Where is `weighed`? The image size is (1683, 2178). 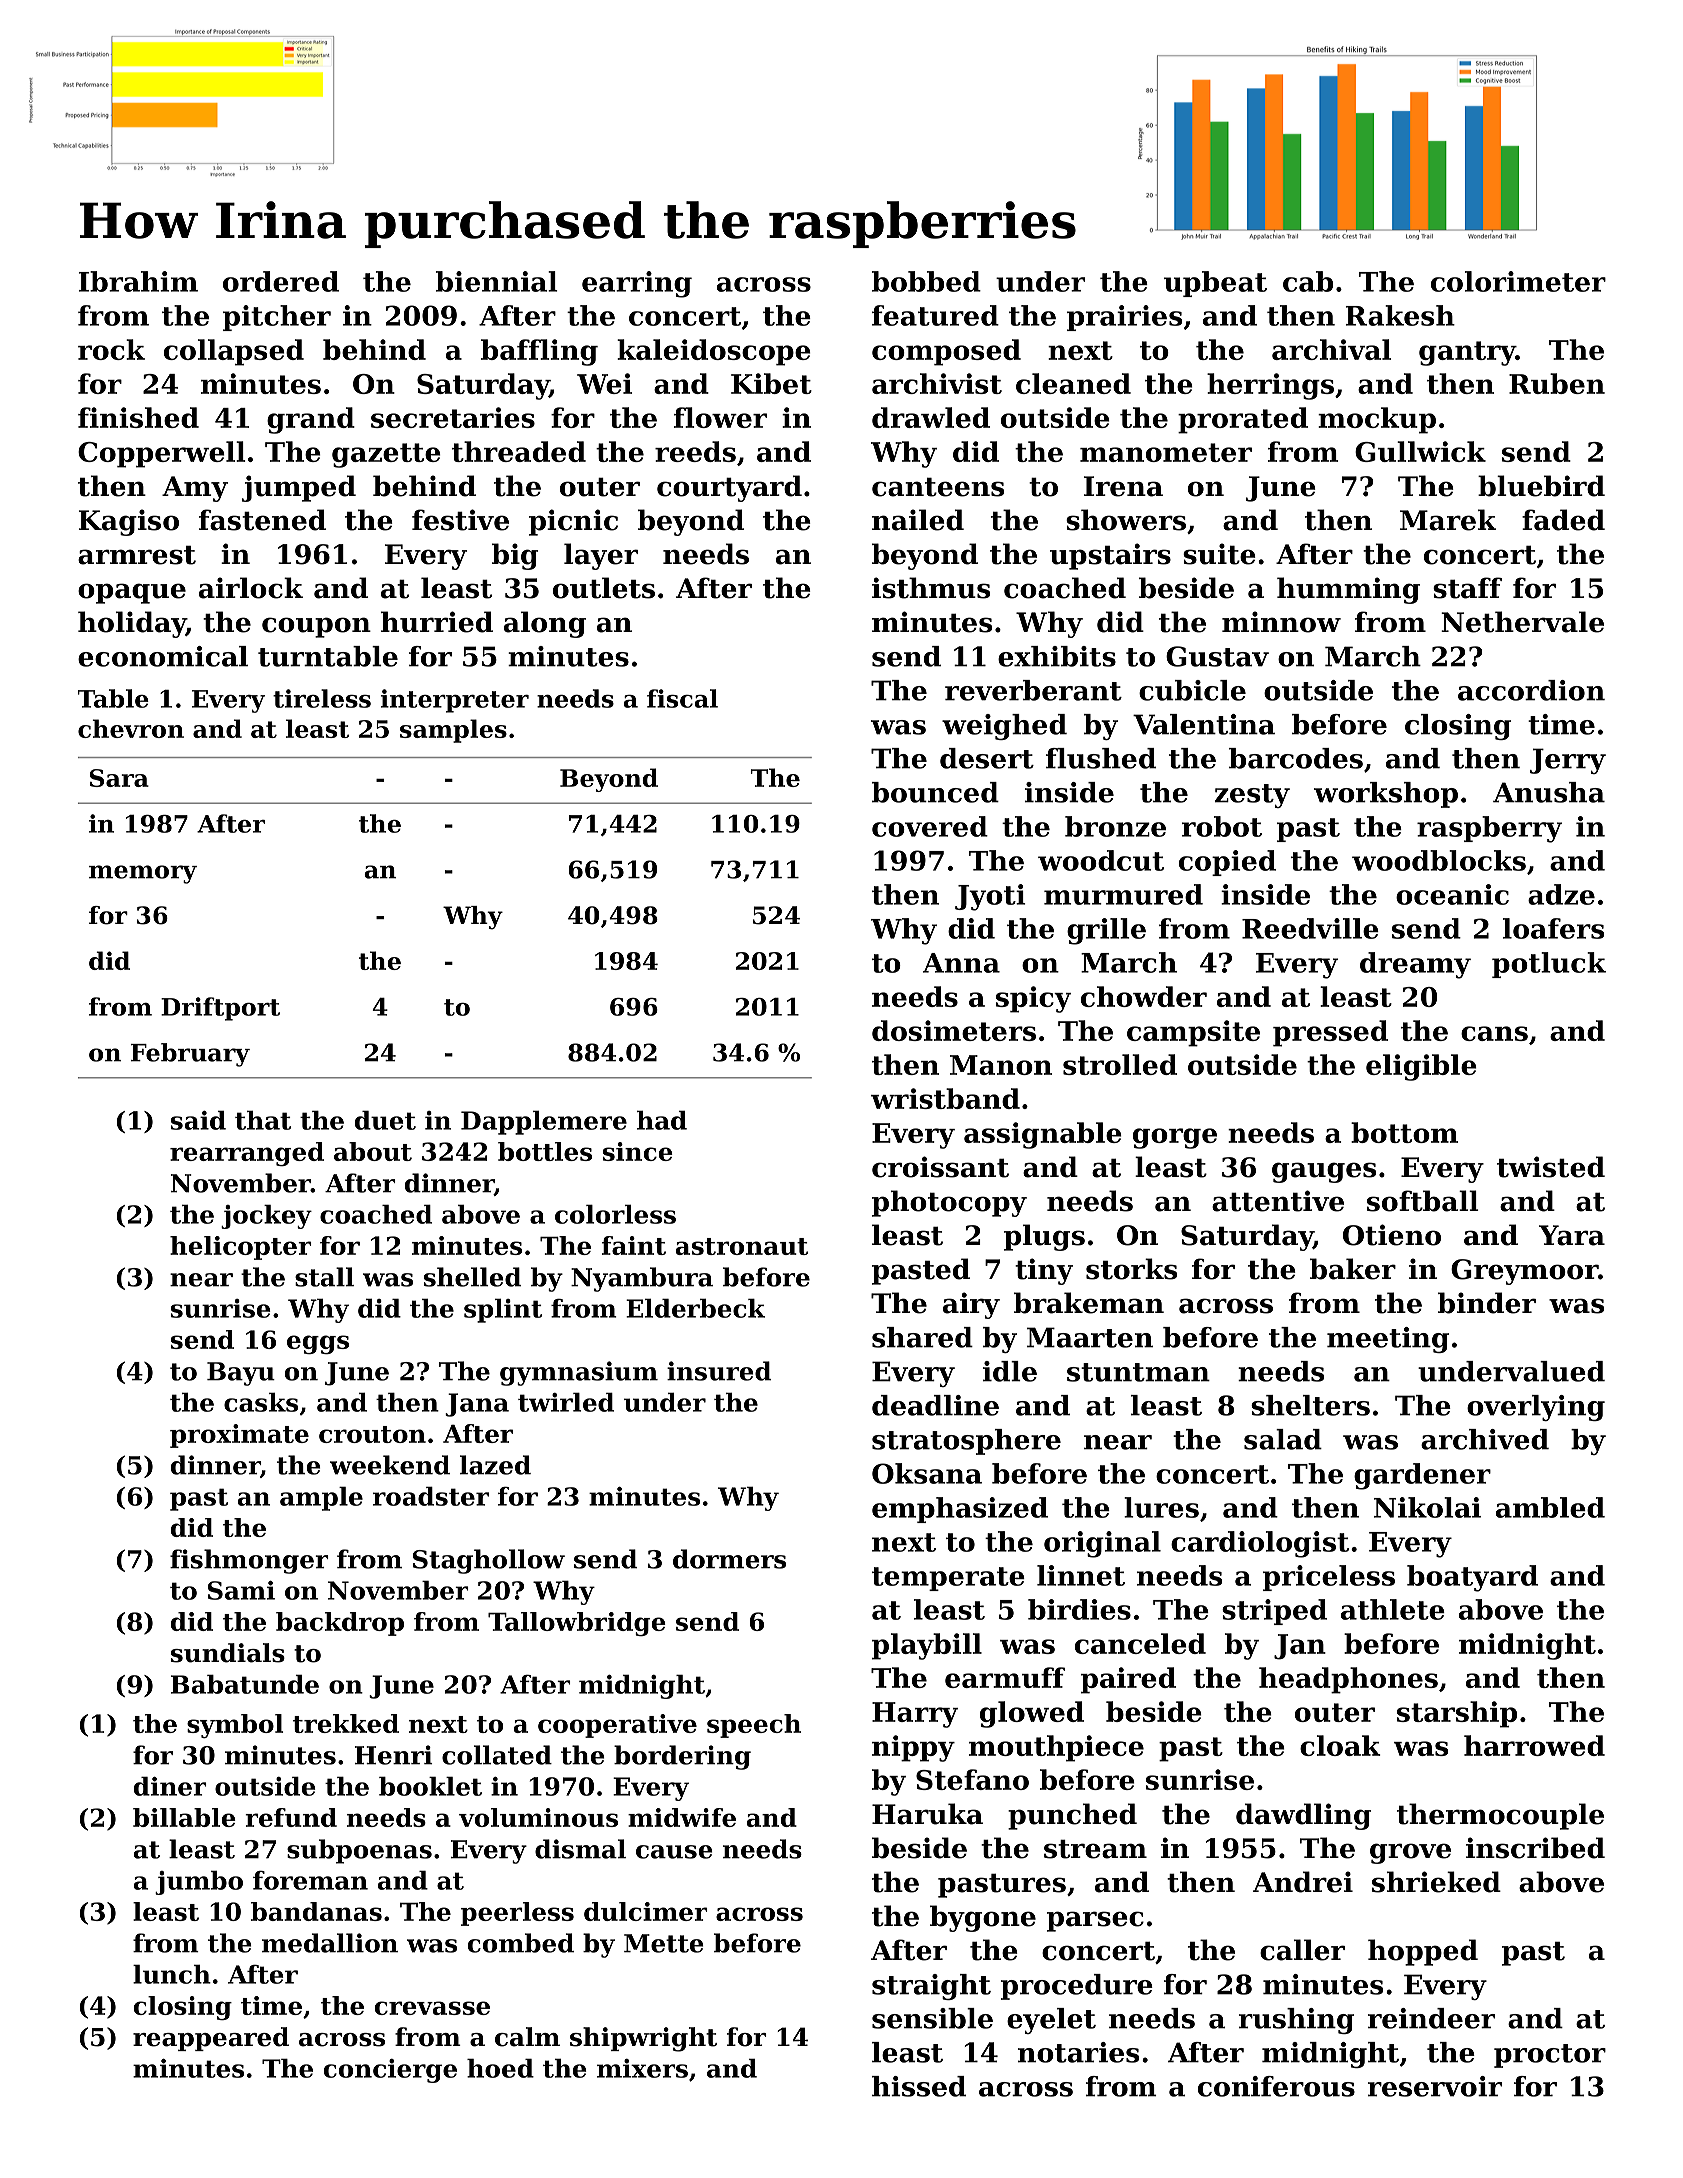 weighed is located at coordinates (1004, 727).
